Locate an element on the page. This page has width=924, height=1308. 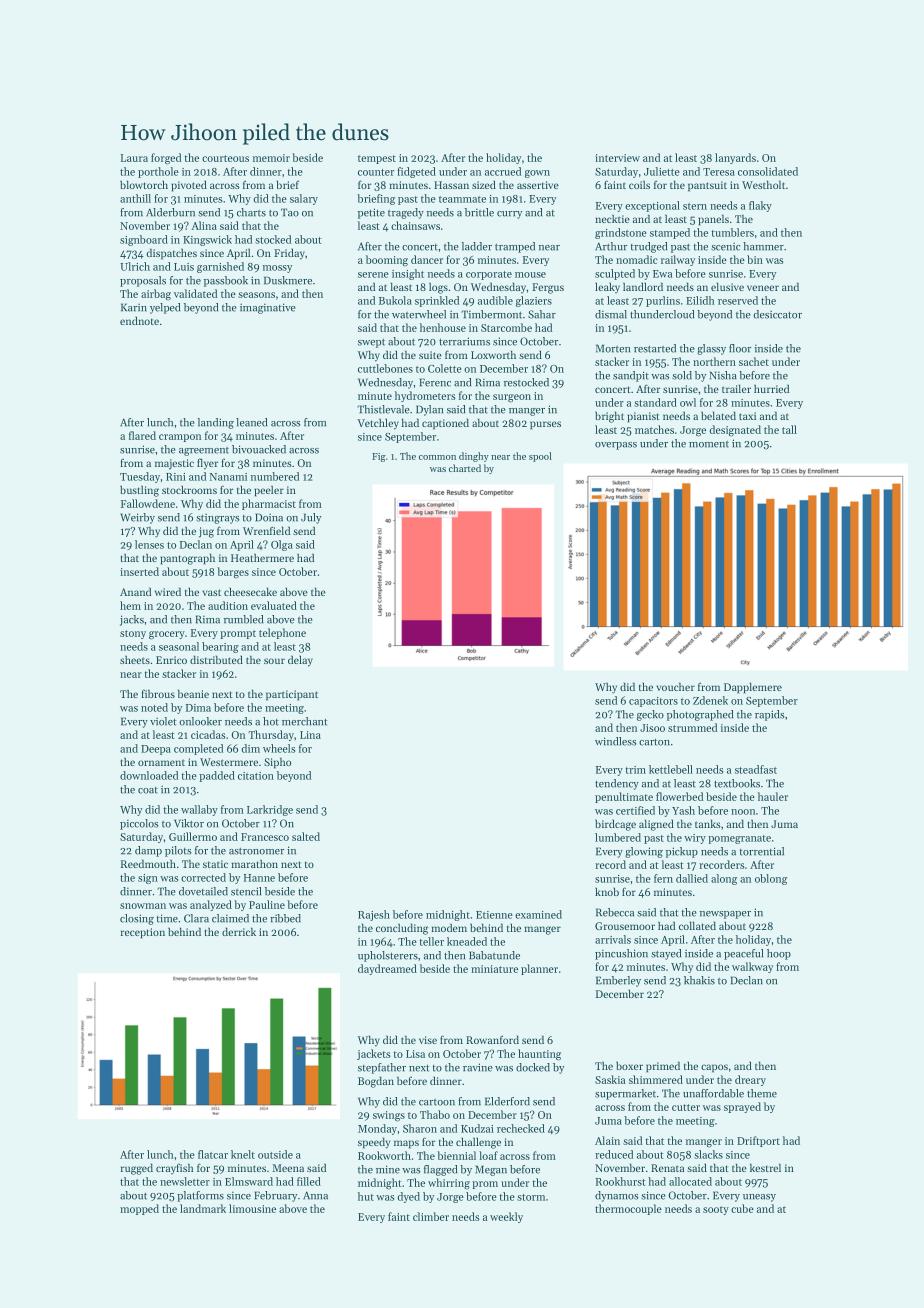
lanyards is located at coordinates (735, 158).
